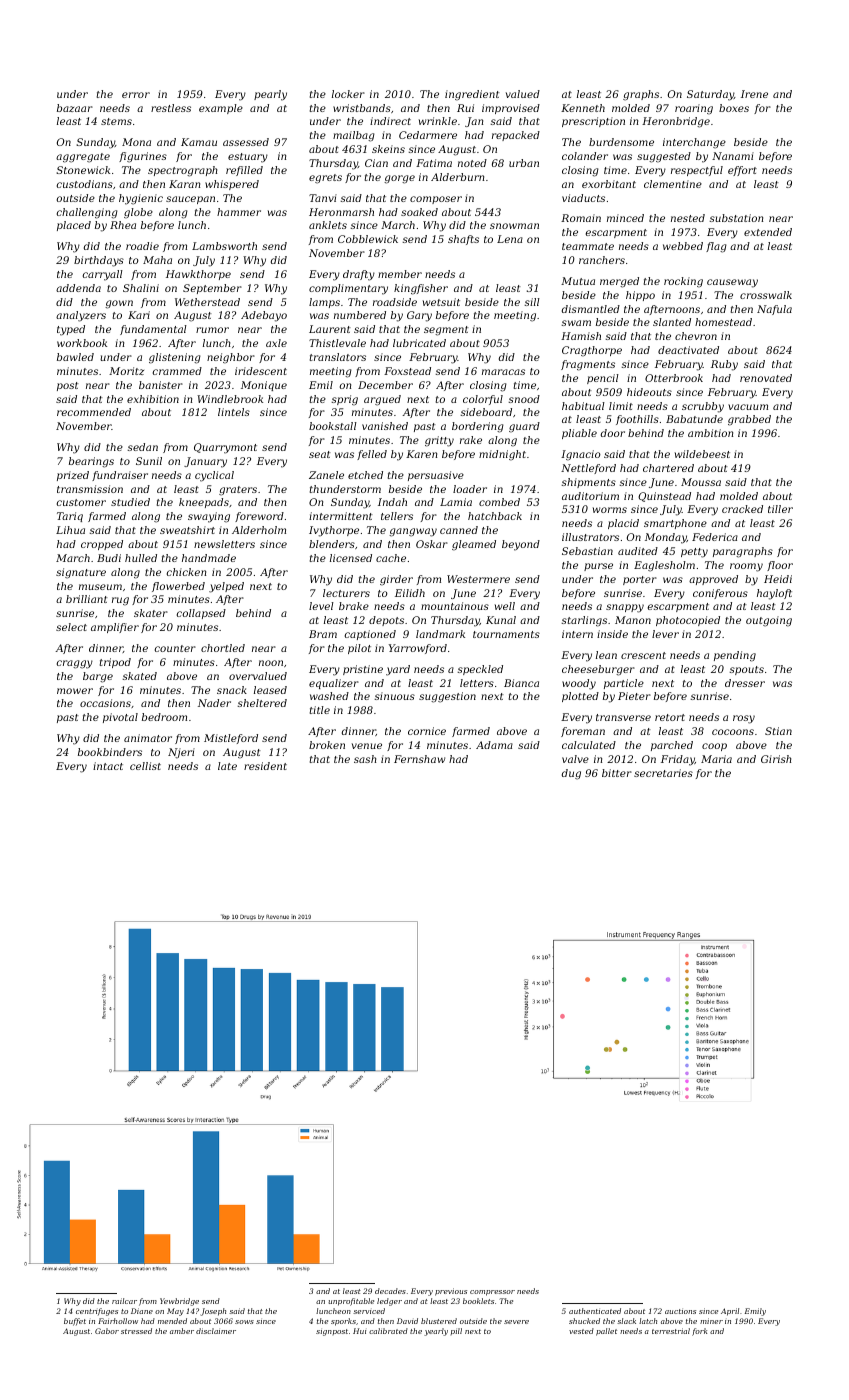 Image resolution: width=849 pixels, height=1400 pixels. Describe the element at coordinates (390, 1291) in the document. I see `decades` at that location.
